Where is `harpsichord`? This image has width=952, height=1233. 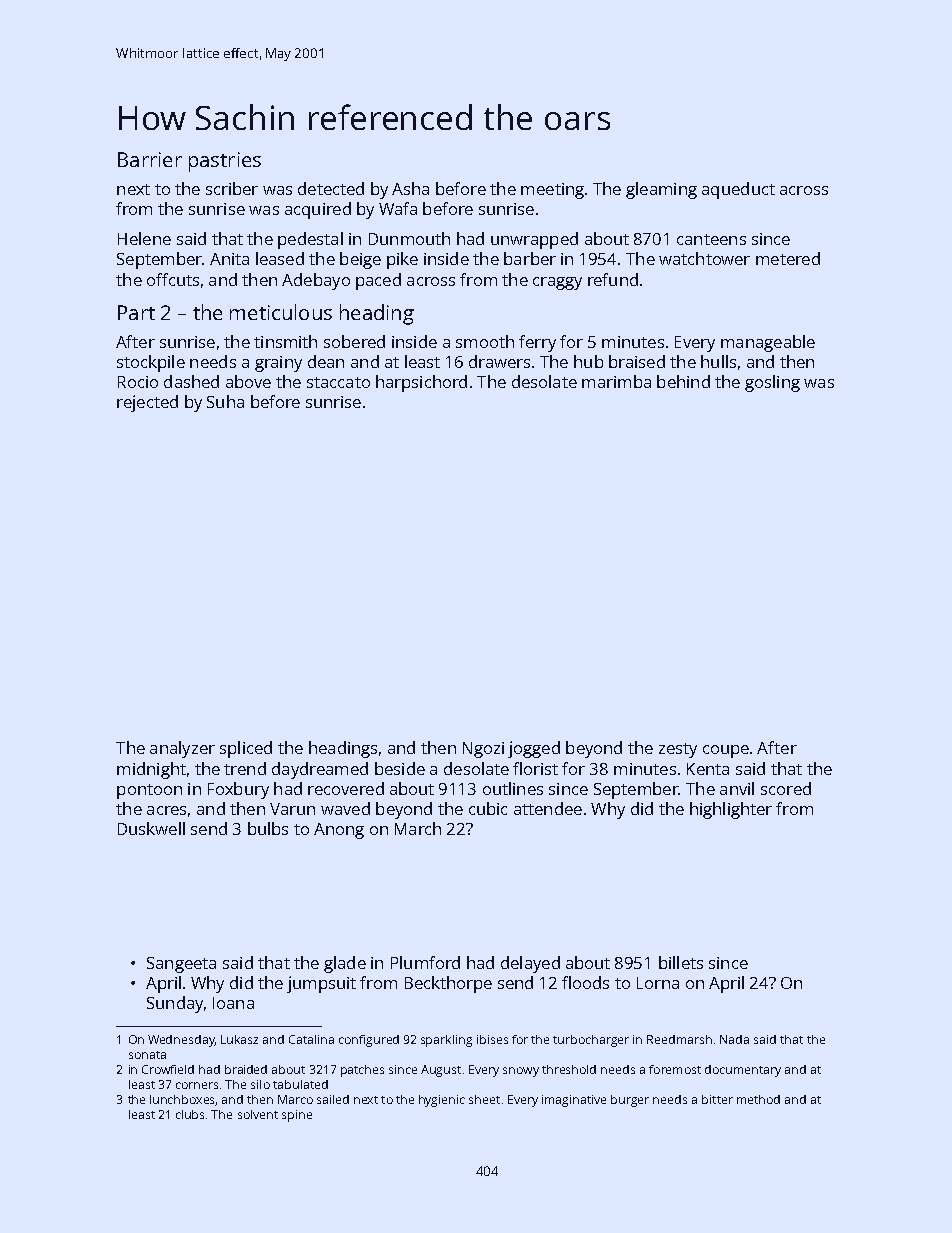 harpsichord is located at coordinates (421, 383).
